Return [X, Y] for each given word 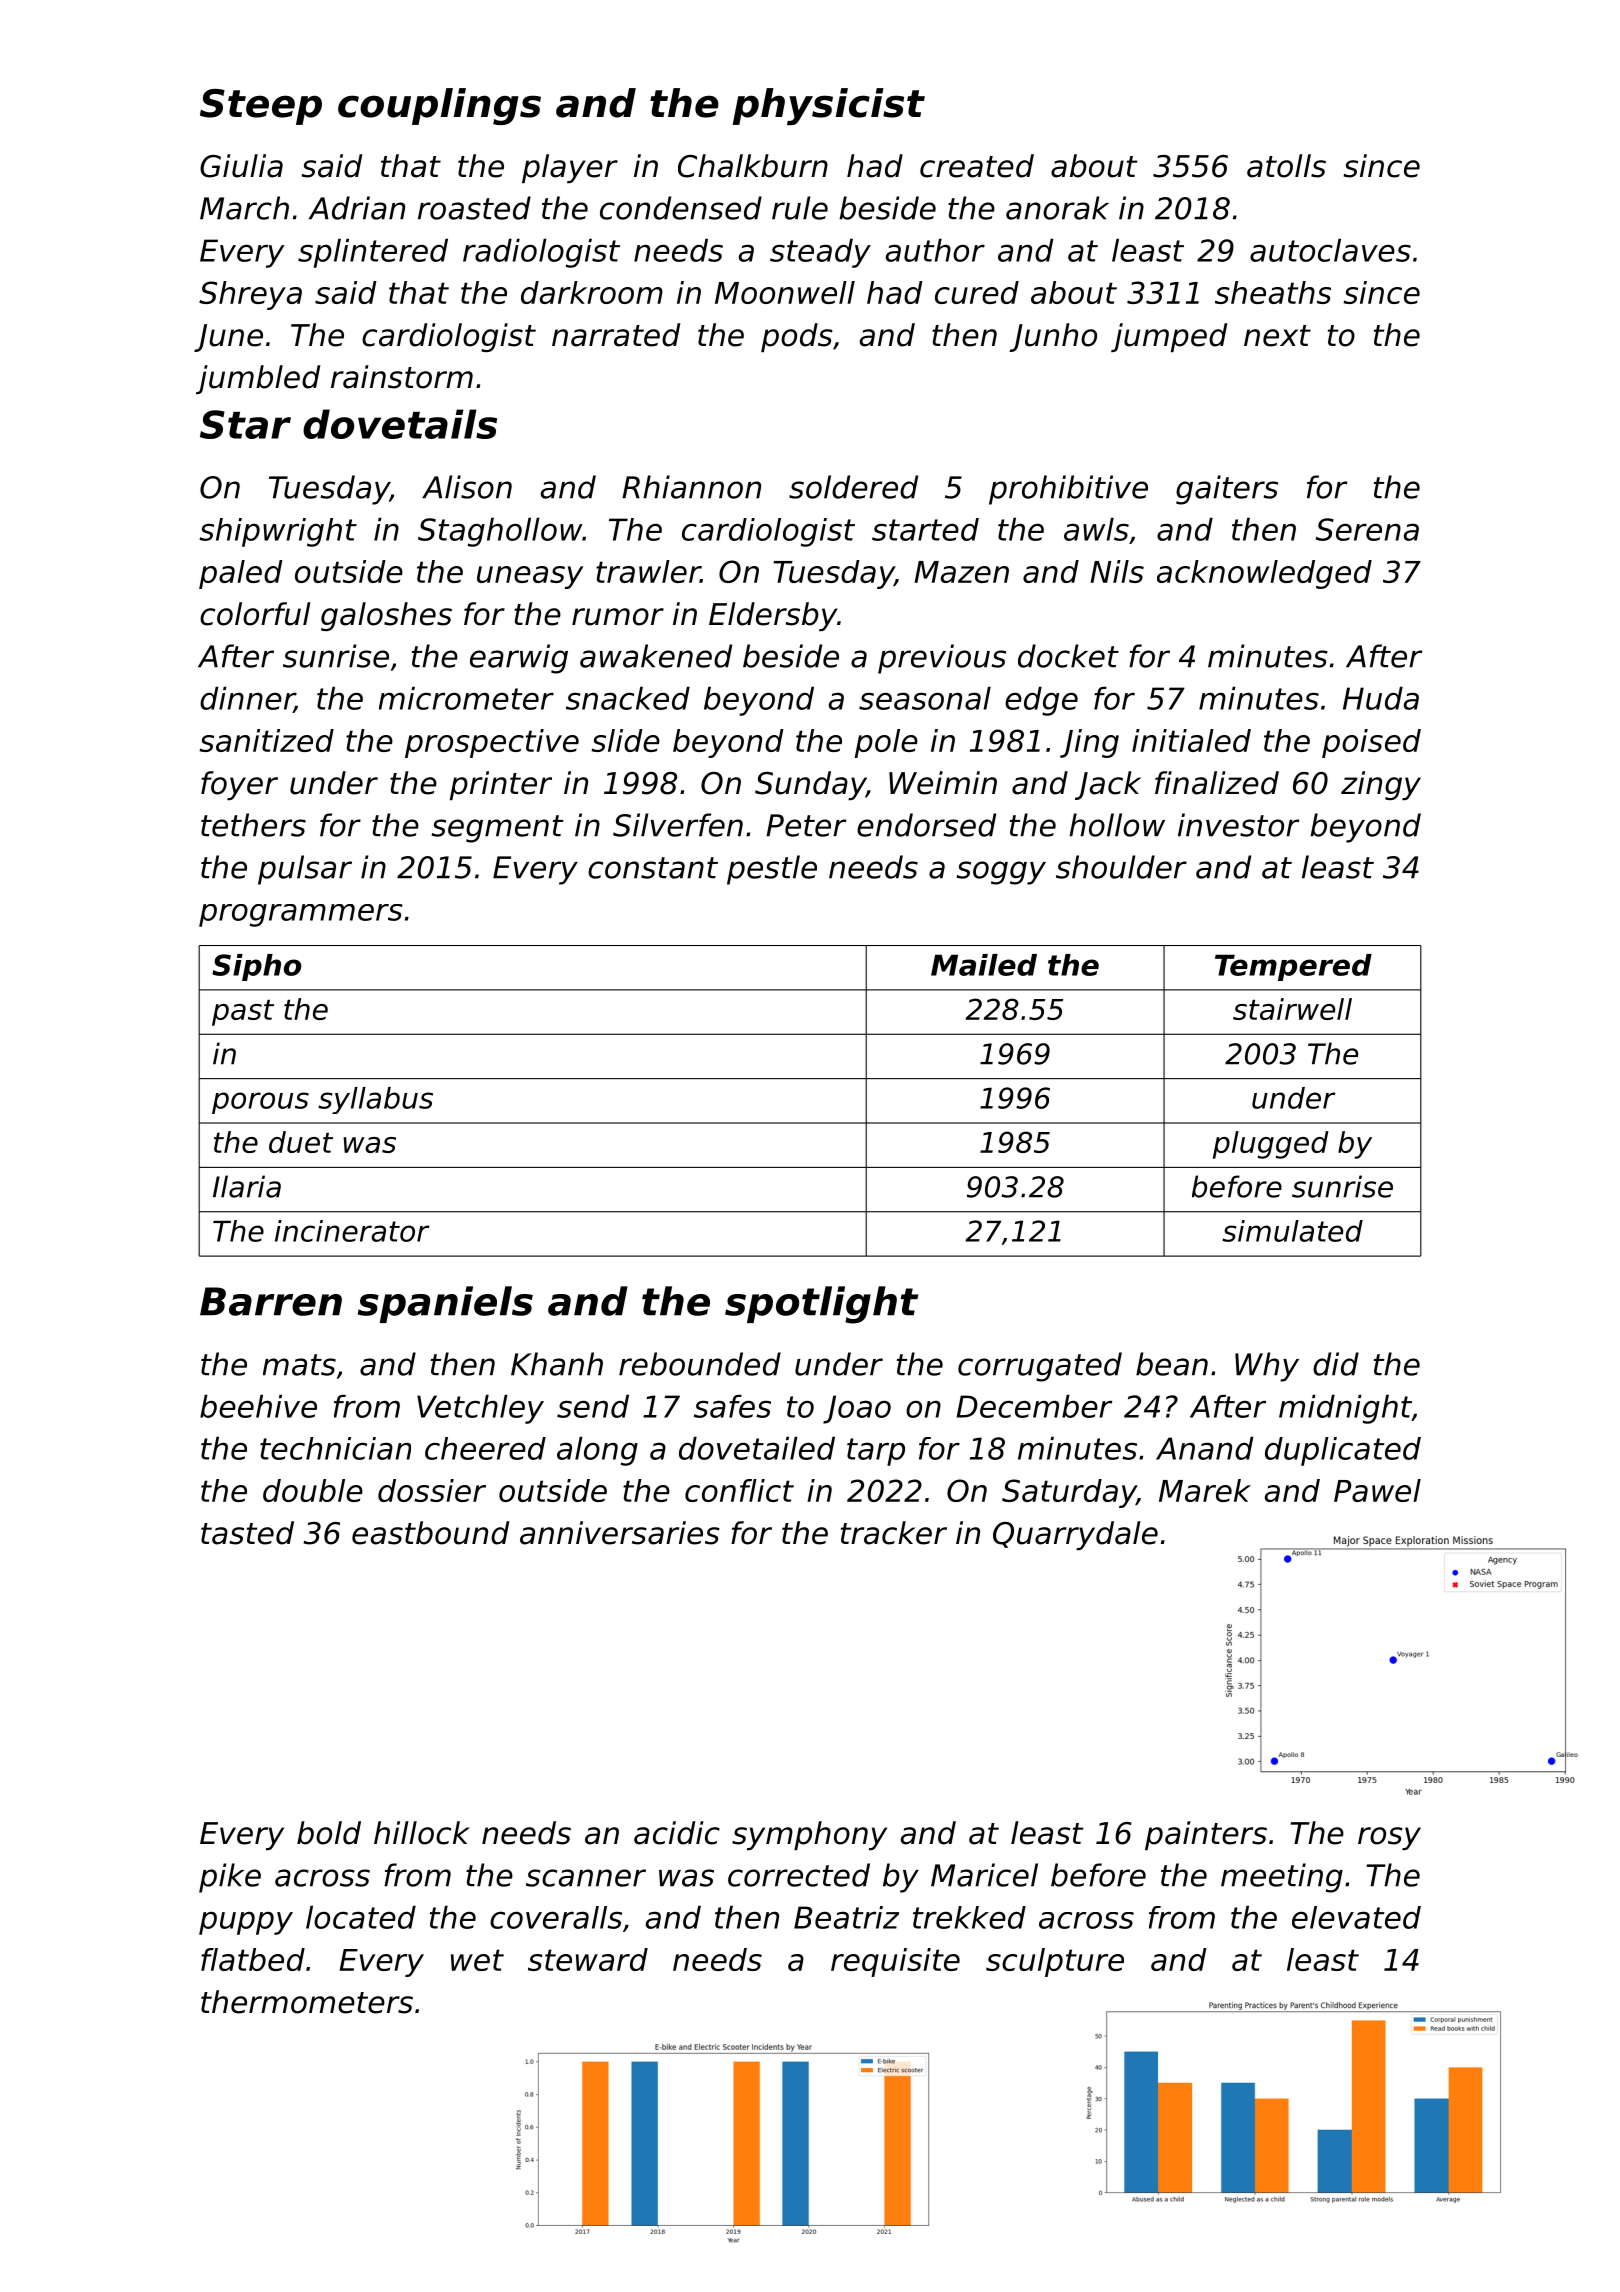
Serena [1367, 529]
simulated [1292, 1231]
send [593, 1406]
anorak [1057, 208]
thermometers [307, 2002]
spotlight [821, 1305]
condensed [681, 208]
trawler [648, 571]
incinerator [352, 1231]
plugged [1271, 1145]
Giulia [241, 166]
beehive [258, 1406]
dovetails [400, 424]
